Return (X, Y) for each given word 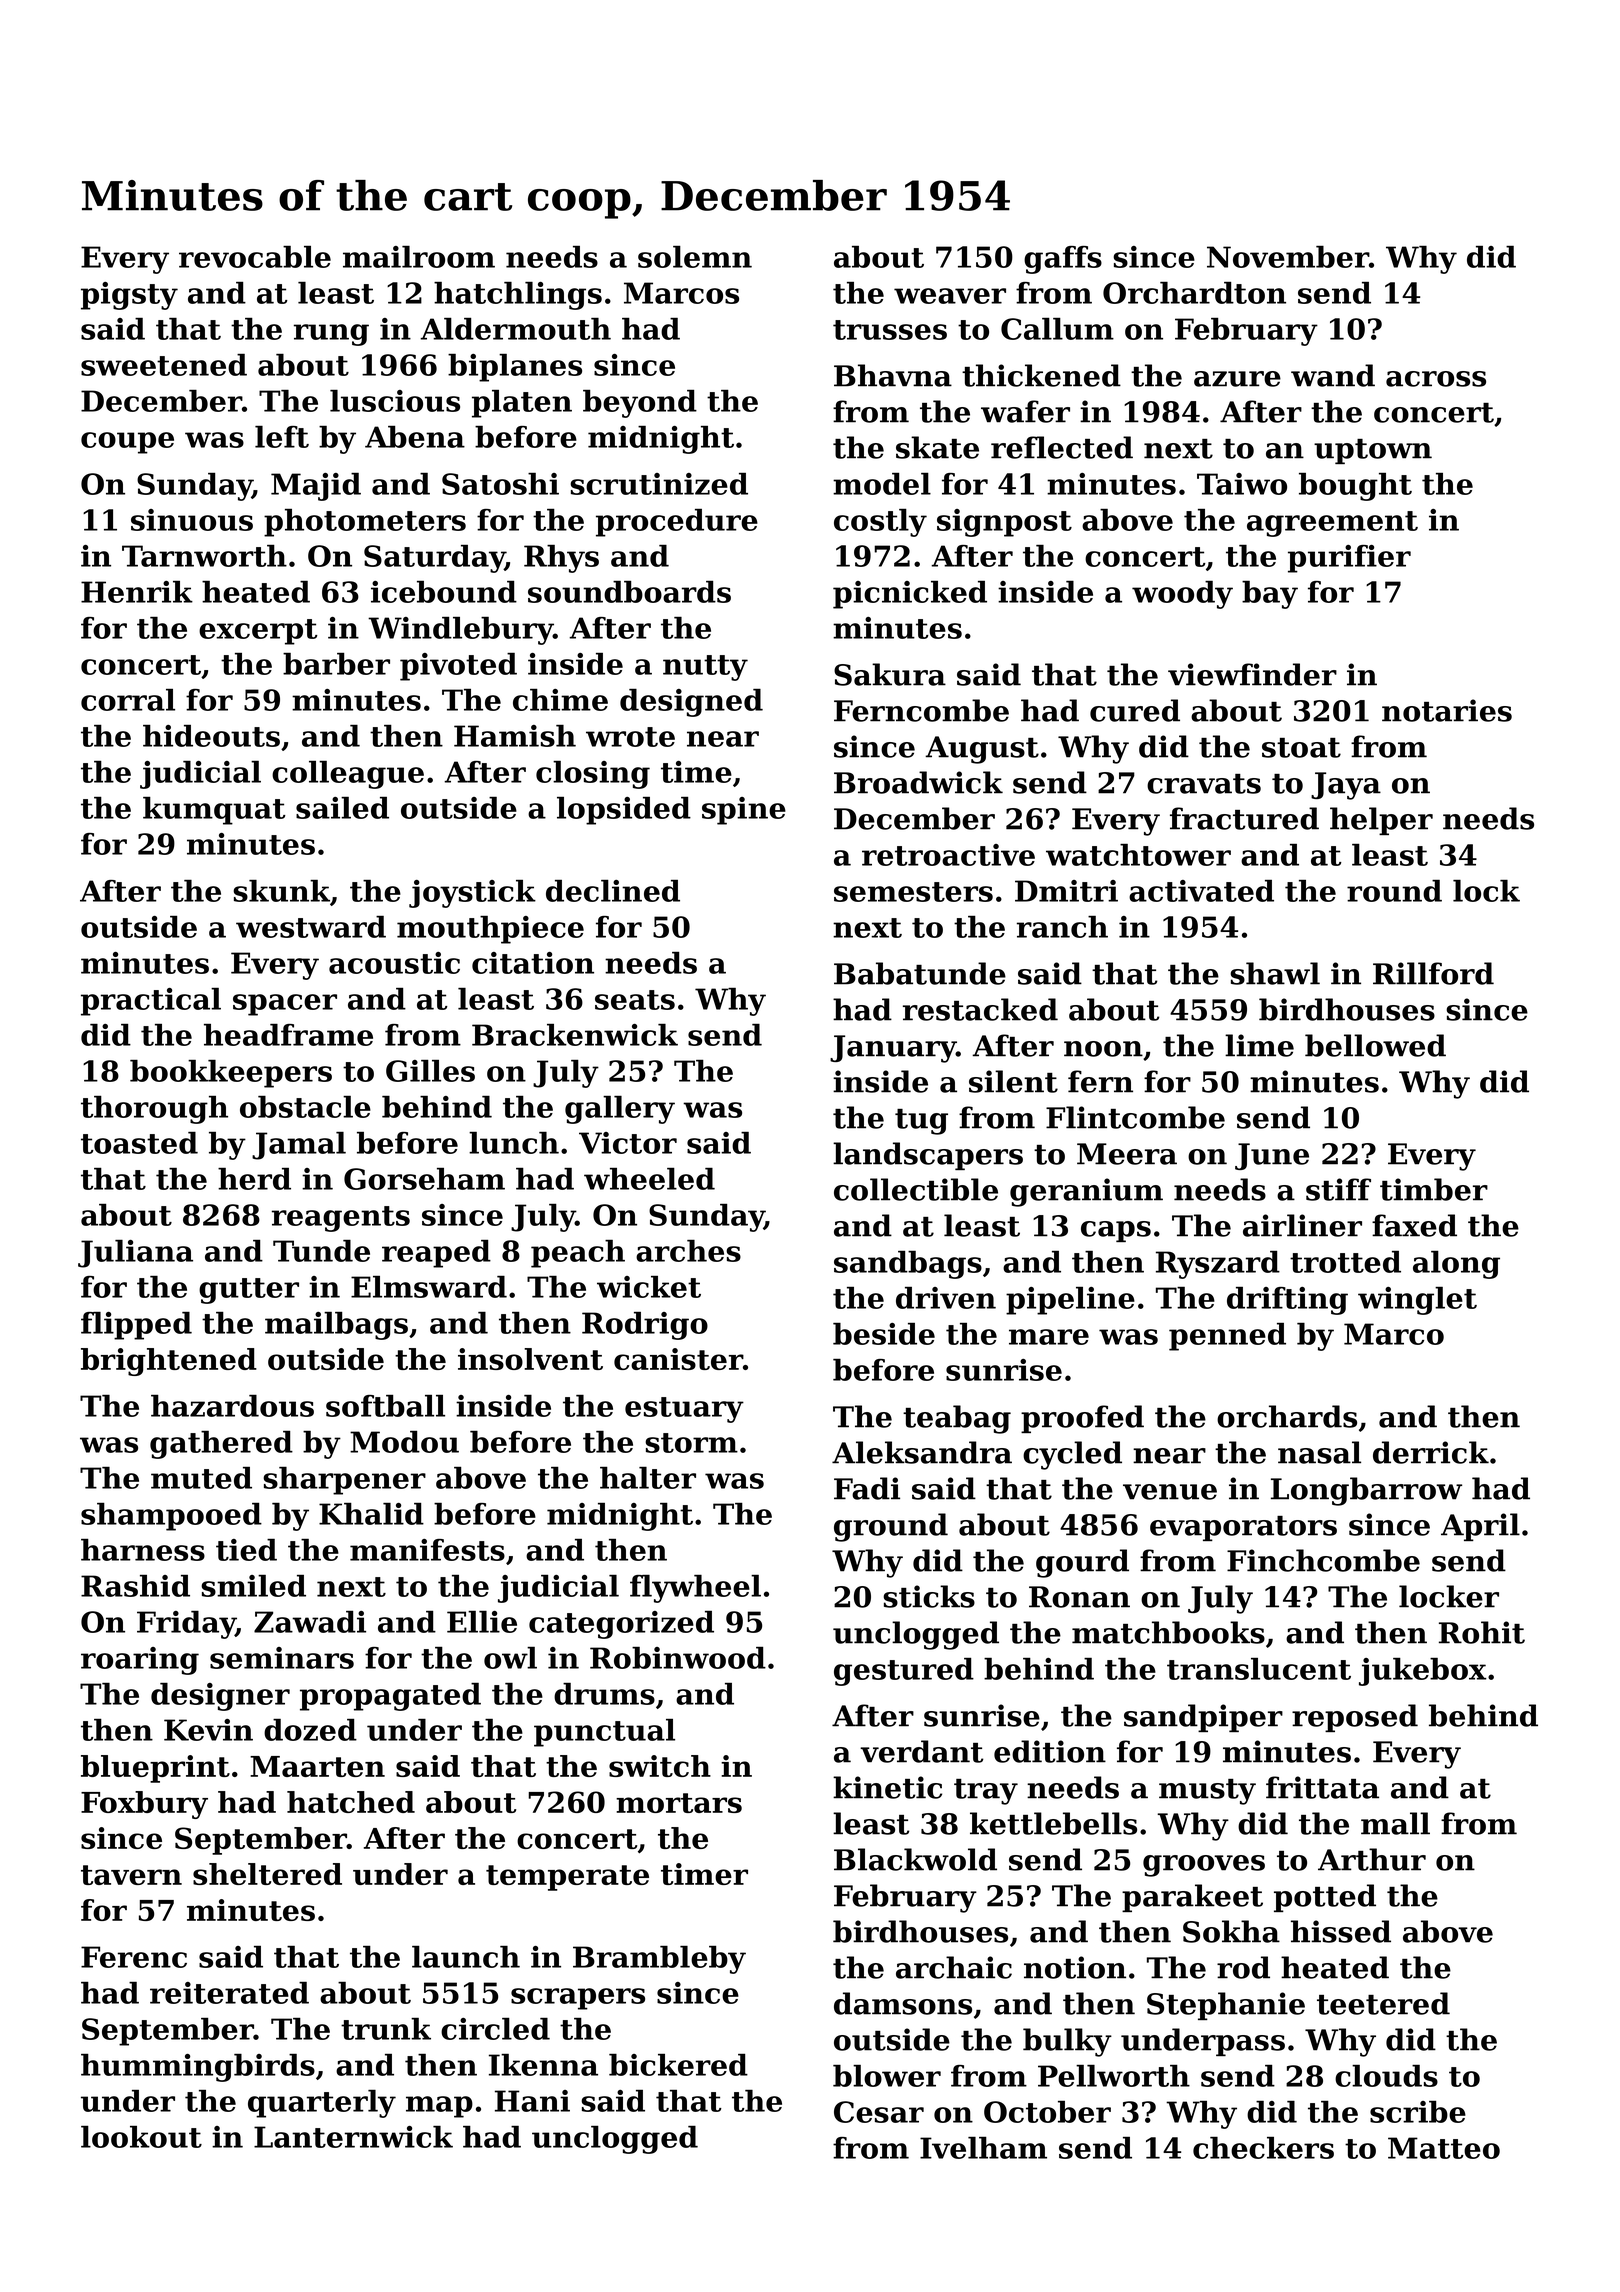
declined (613, 891)
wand (1333, 375)
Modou (404, 1442)
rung (331, 335)
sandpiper (1203, 1718)
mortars (679, 1803)
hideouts (211, 736)
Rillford (1433, 973)
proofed (1082, 1419)
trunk (386, 2029)
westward (311, 927)
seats (635, 1000)
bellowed (1375, 1045)
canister (678, 1359)
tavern (131, 1875)
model (882, 484)
